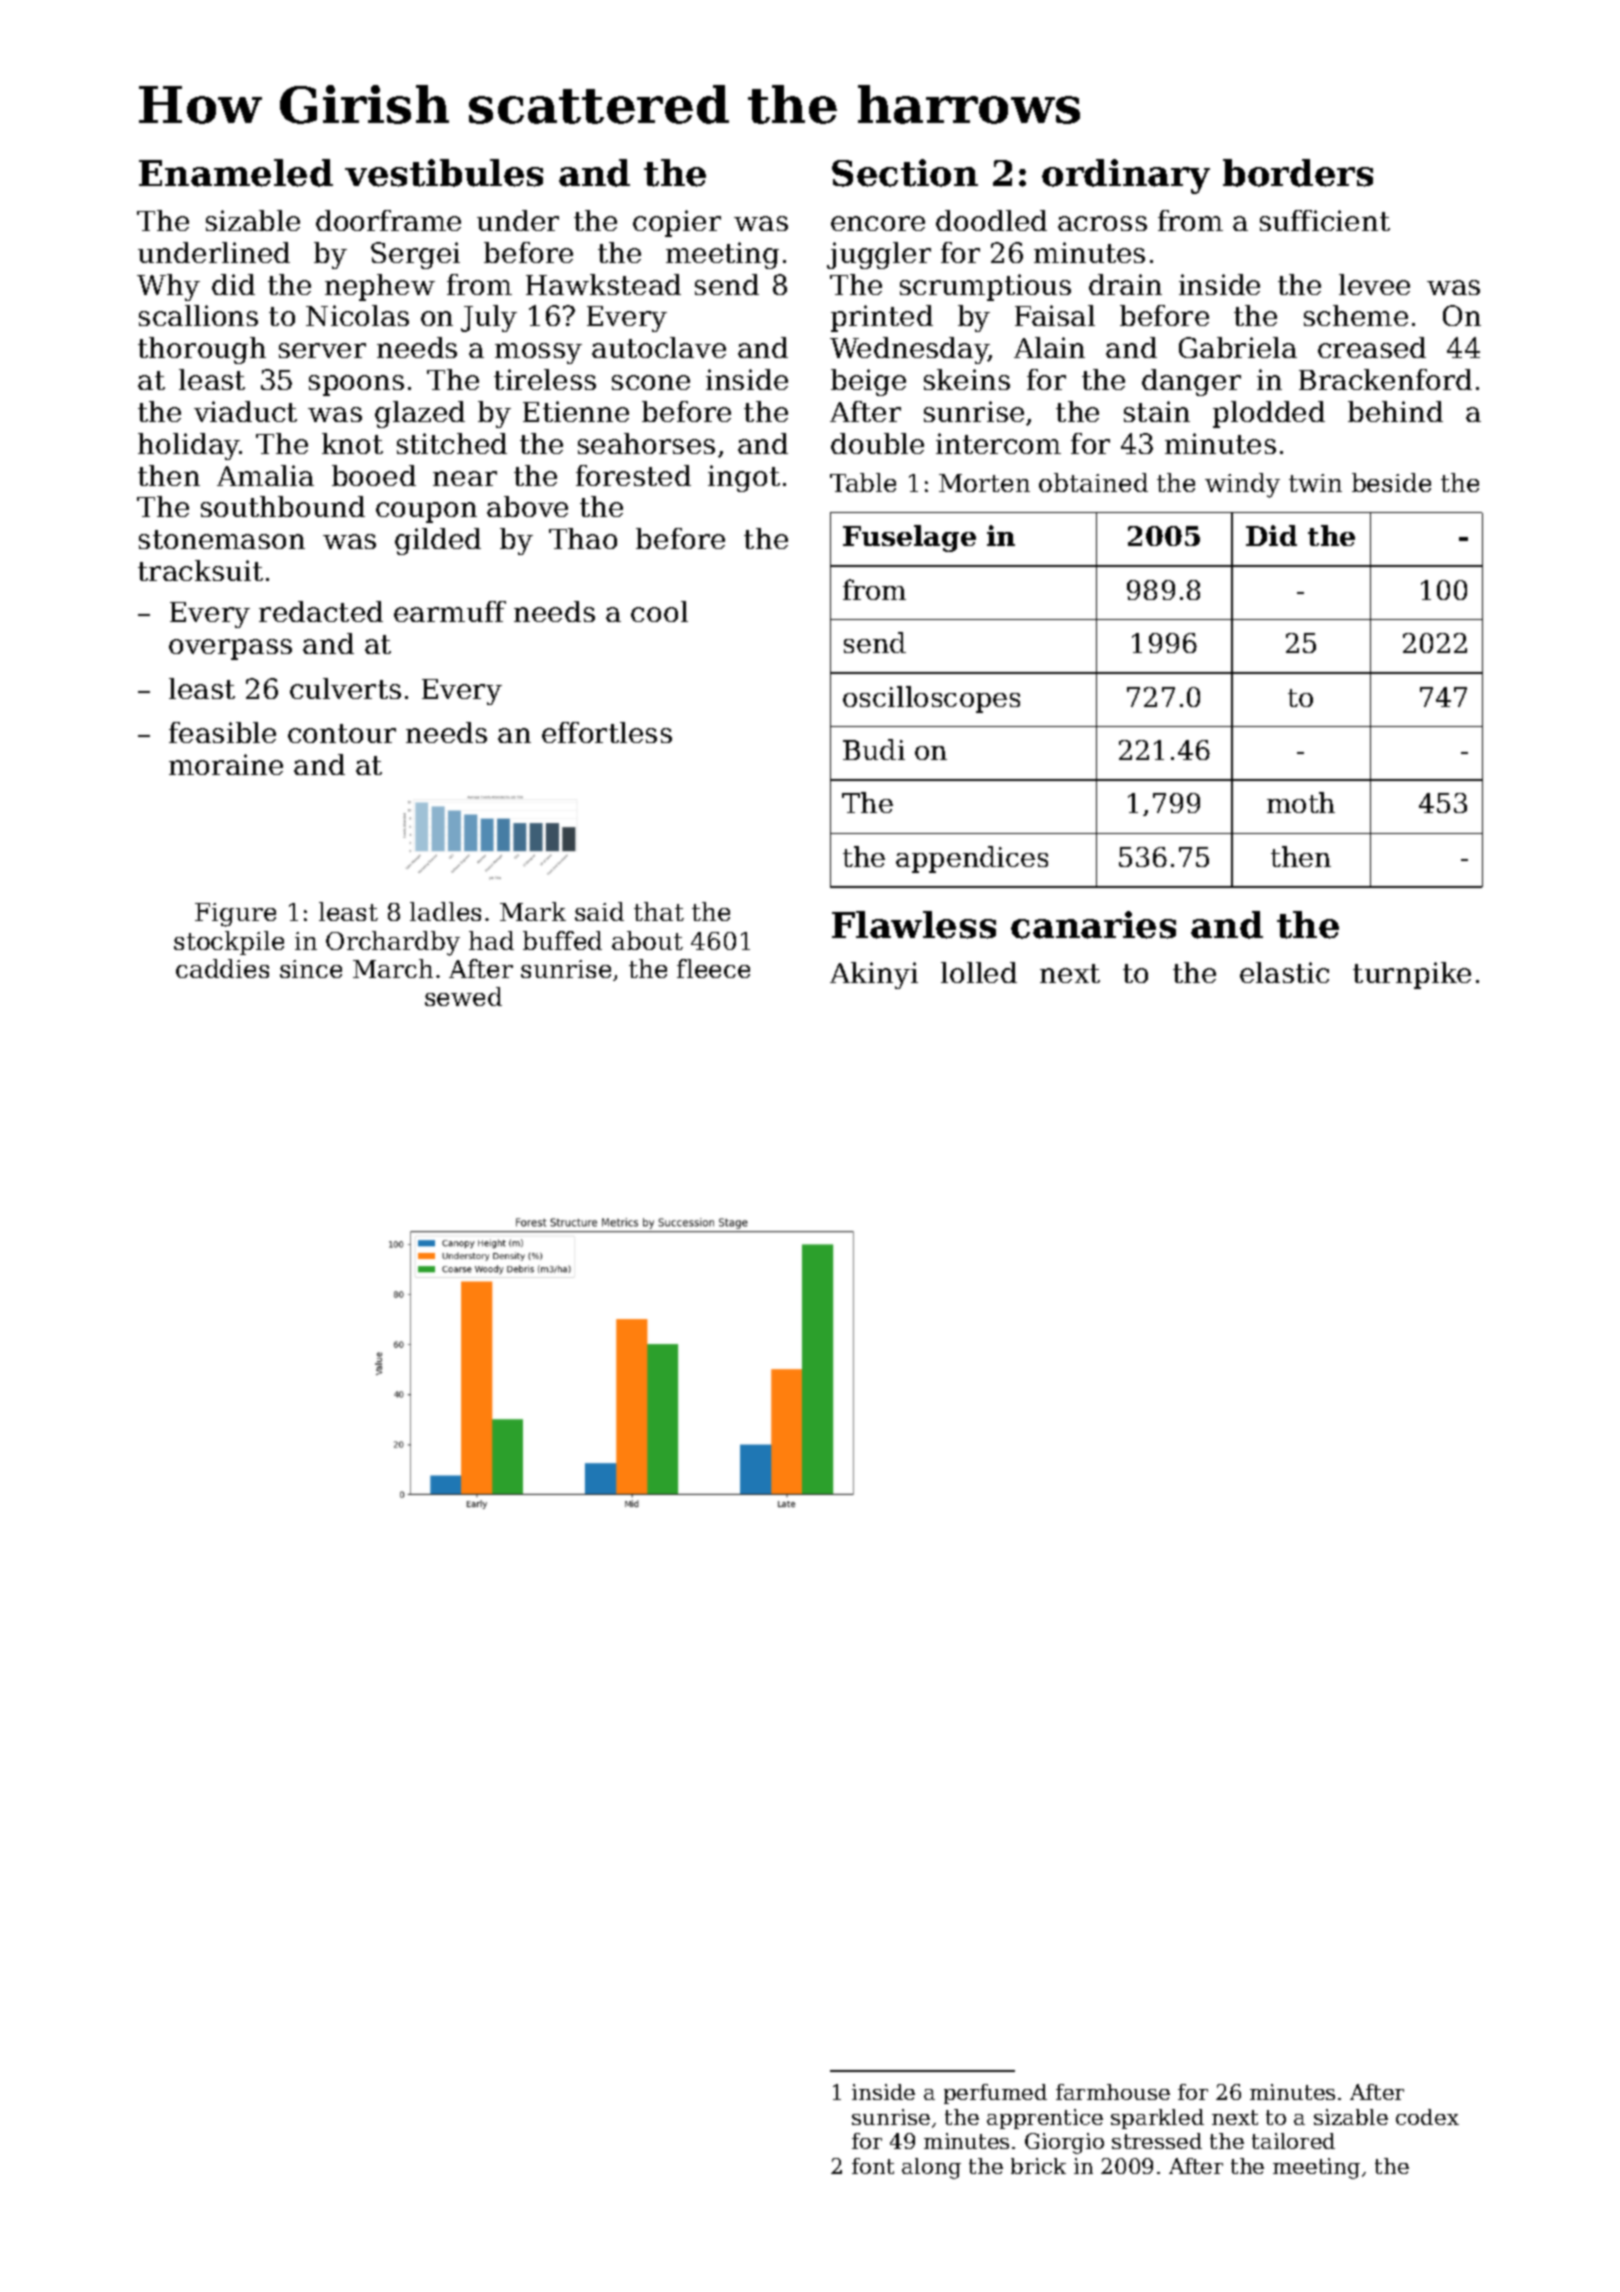 The height and width of the screenshot is (2292, 1620). What do you see at coordinates (388, 220) in the screenshot?
I see `doorframe` at bounding box center [388, 220].
